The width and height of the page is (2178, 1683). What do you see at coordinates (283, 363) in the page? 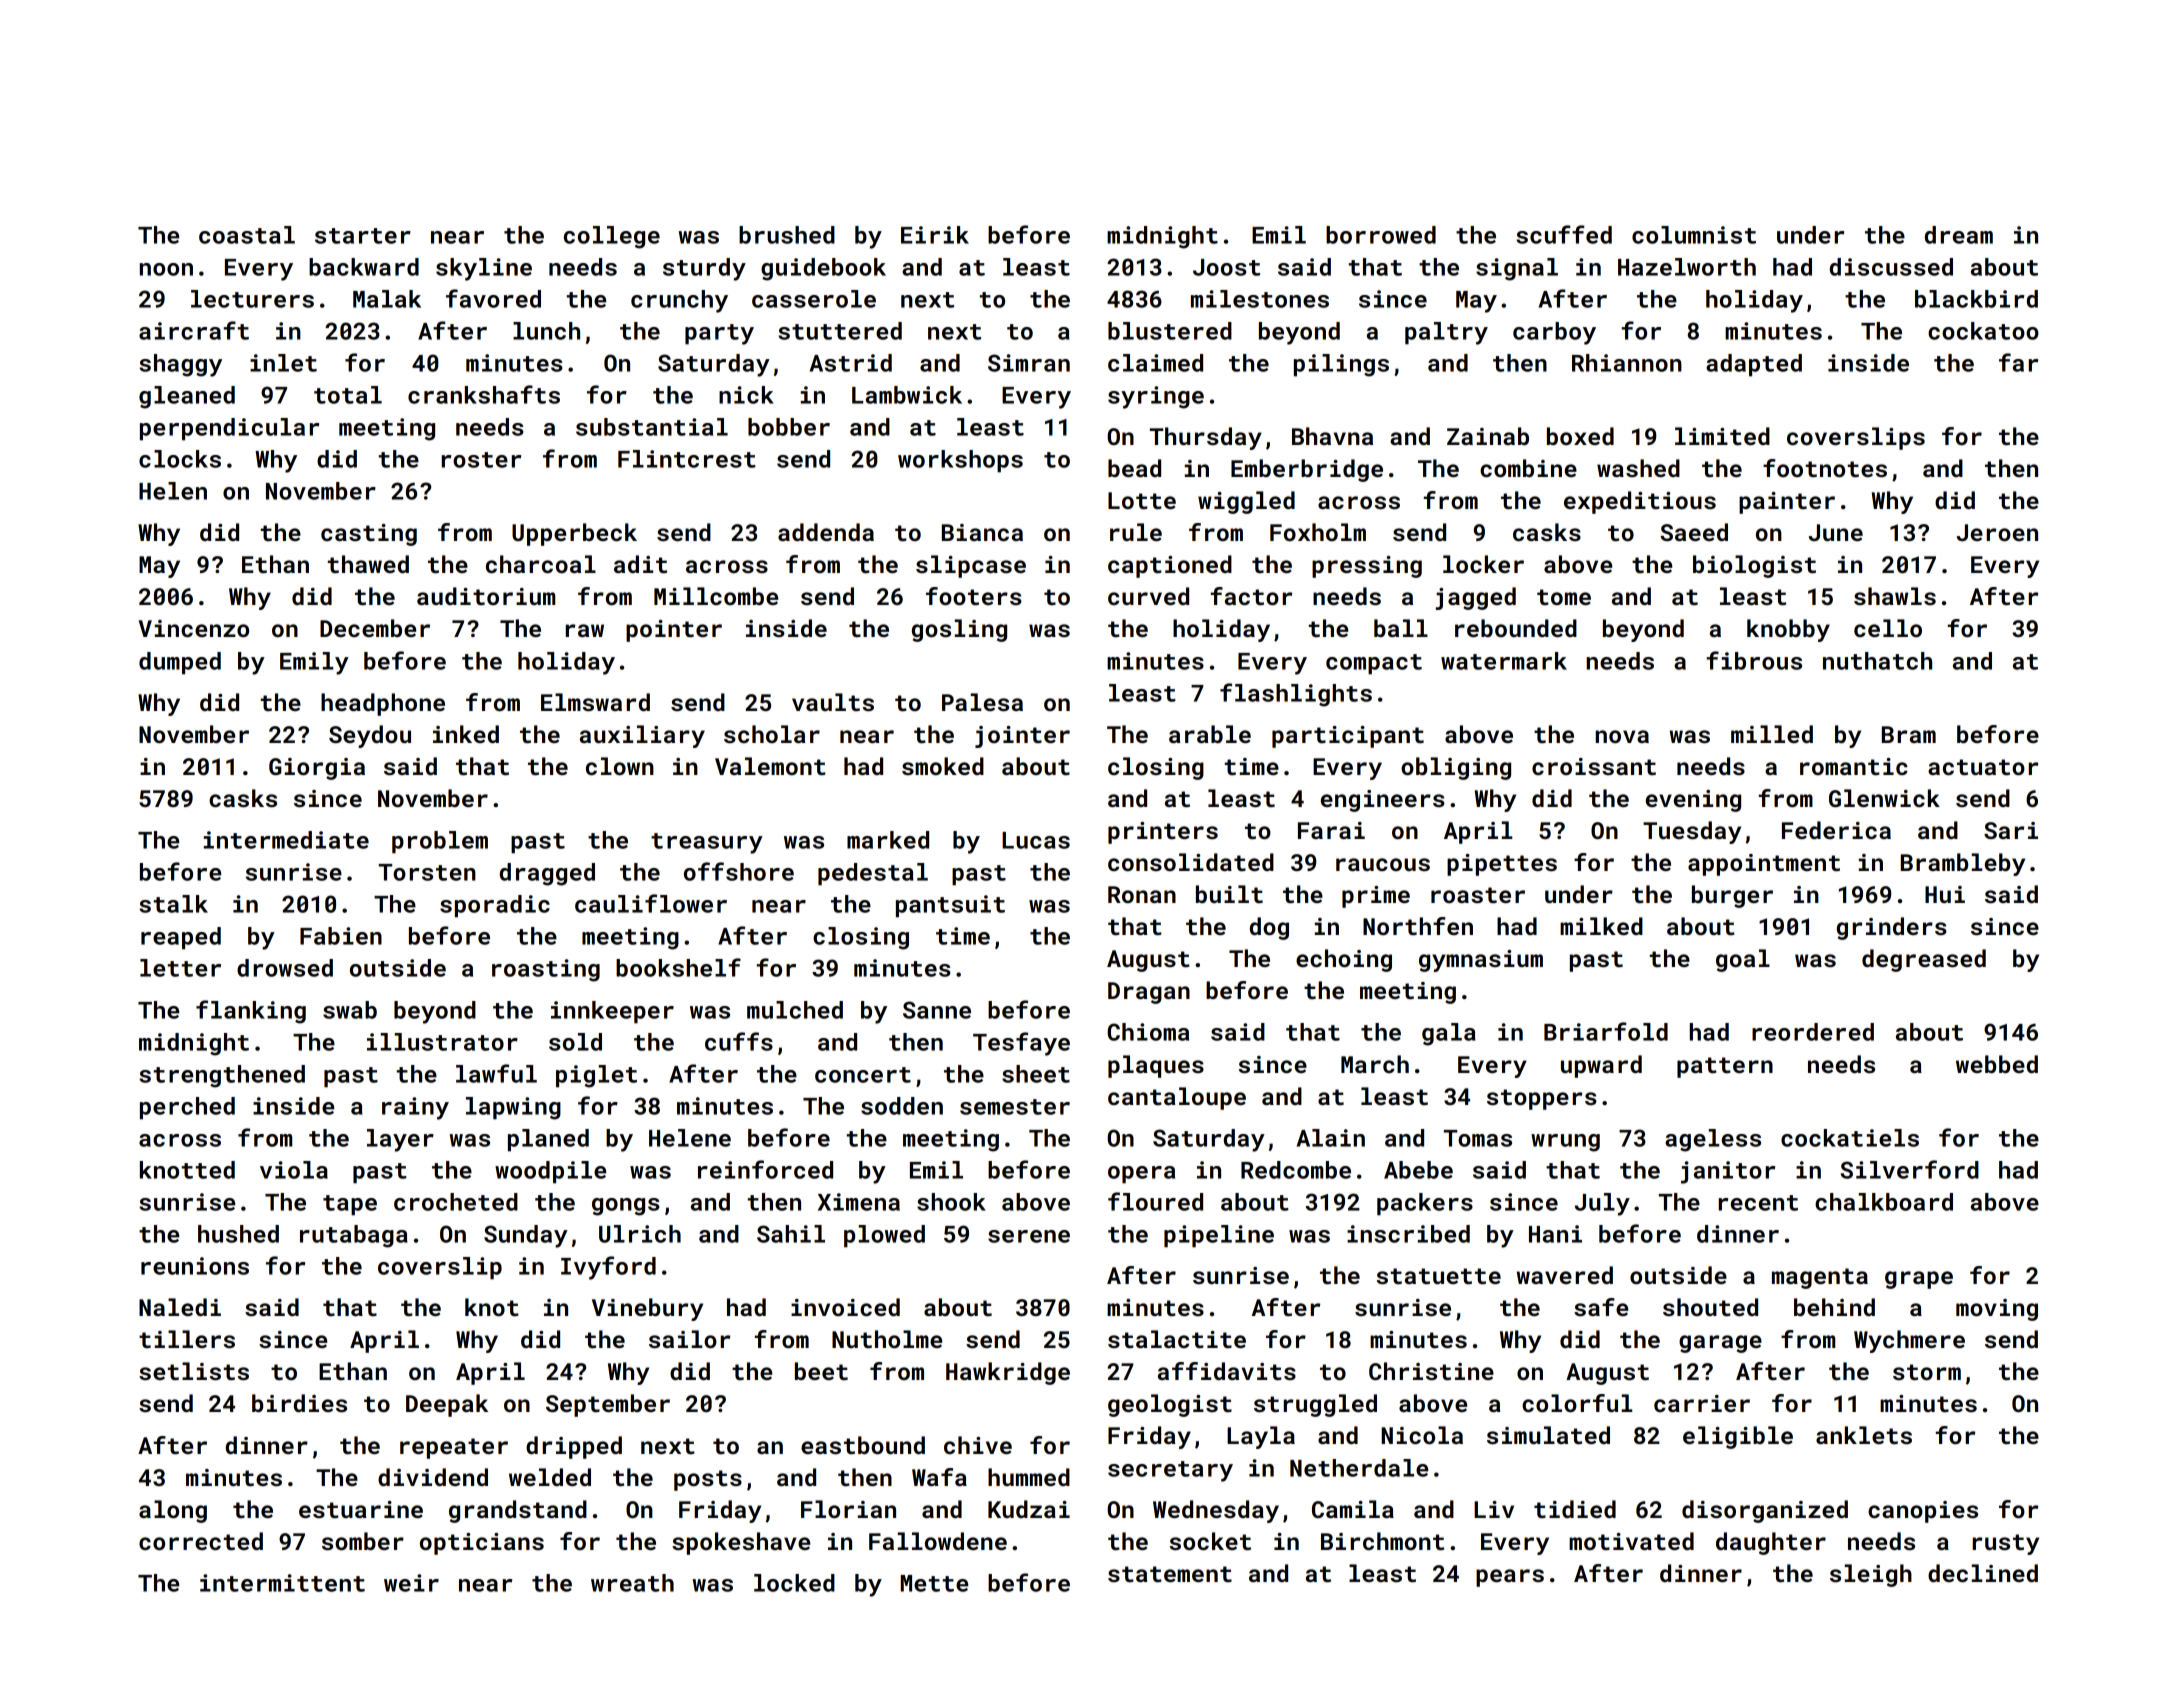
I see `inlet` at bounding box center [283, 363].
